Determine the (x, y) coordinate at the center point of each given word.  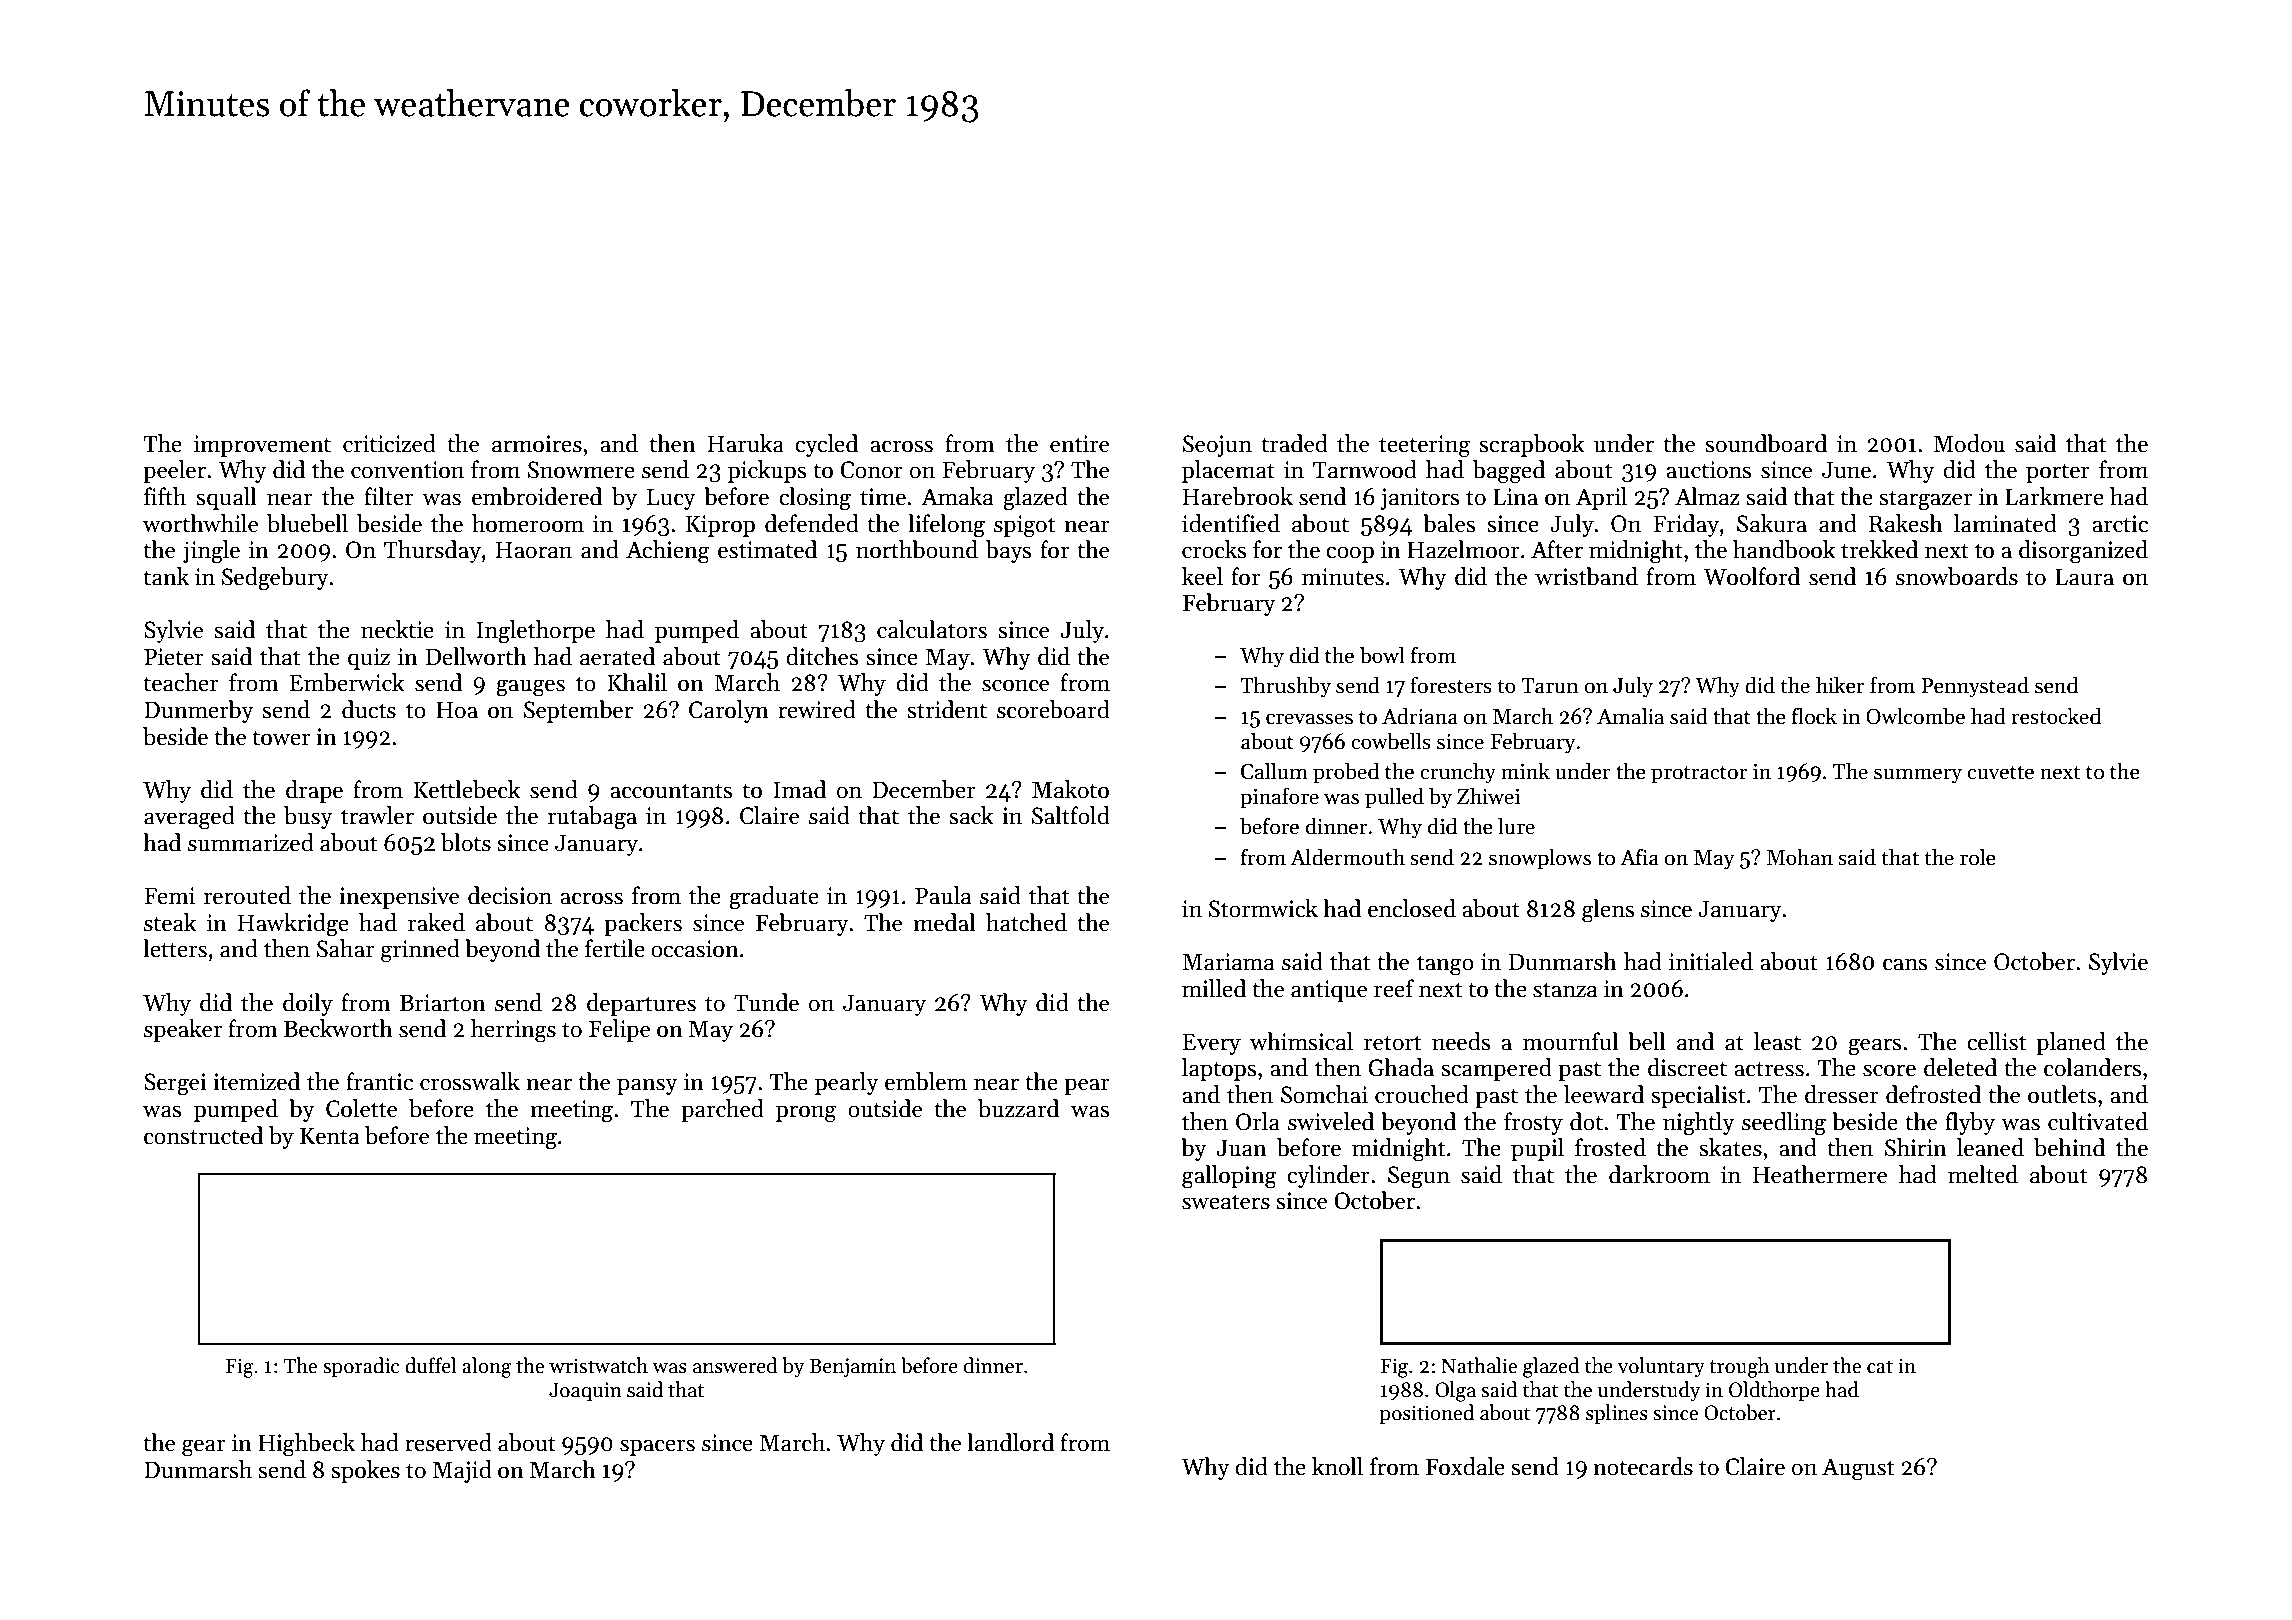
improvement (262, 446)
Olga (1455, 1391)
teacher (181, 682)
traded (1294, 443)
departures (641, 1004)
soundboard (1766, 443)
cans (1905, 964)
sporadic (361, 1367)
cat (1880, 1367)
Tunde (766, 1002)
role (1978, 857)
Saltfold (1071, 815)
